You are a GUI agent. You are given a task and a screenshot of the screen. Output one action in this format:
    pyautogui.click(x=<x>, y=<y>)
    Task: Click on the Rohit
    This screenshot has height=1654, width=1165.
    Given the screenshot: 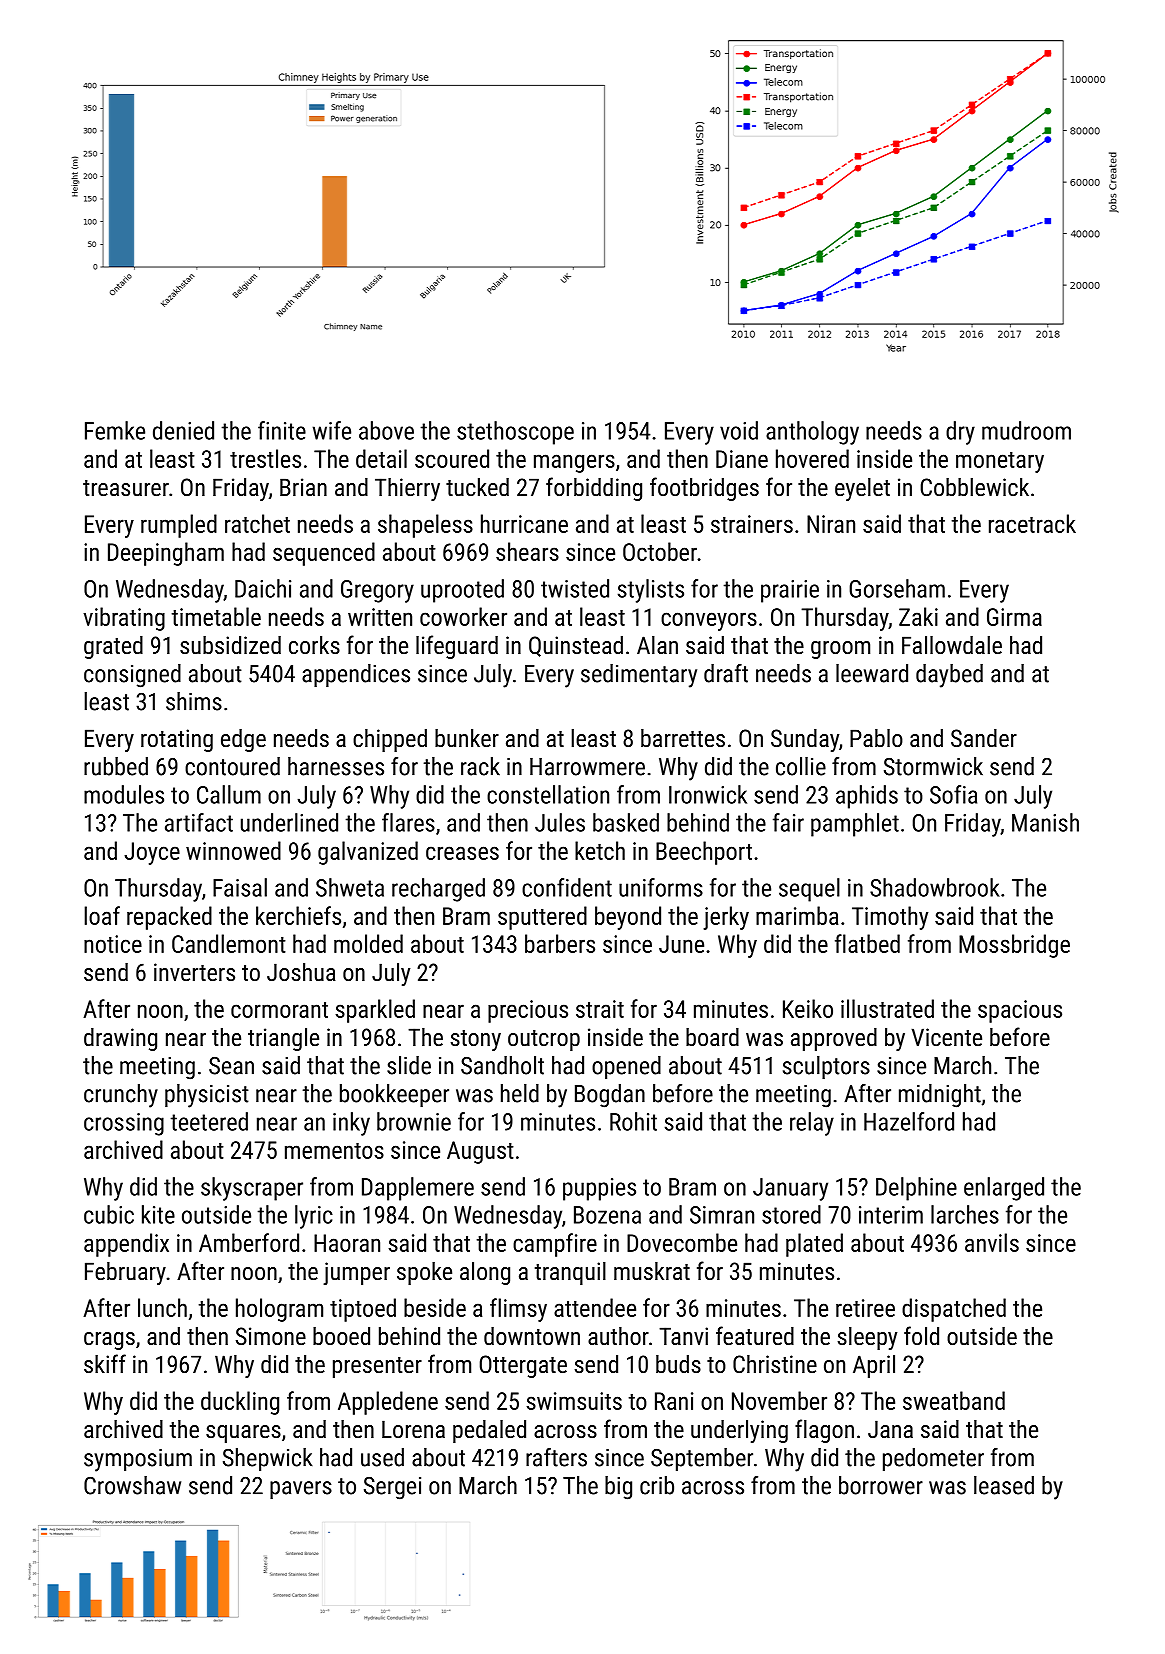 What is the action you would take?
    pyautogui.click(x=633, y=1121)
